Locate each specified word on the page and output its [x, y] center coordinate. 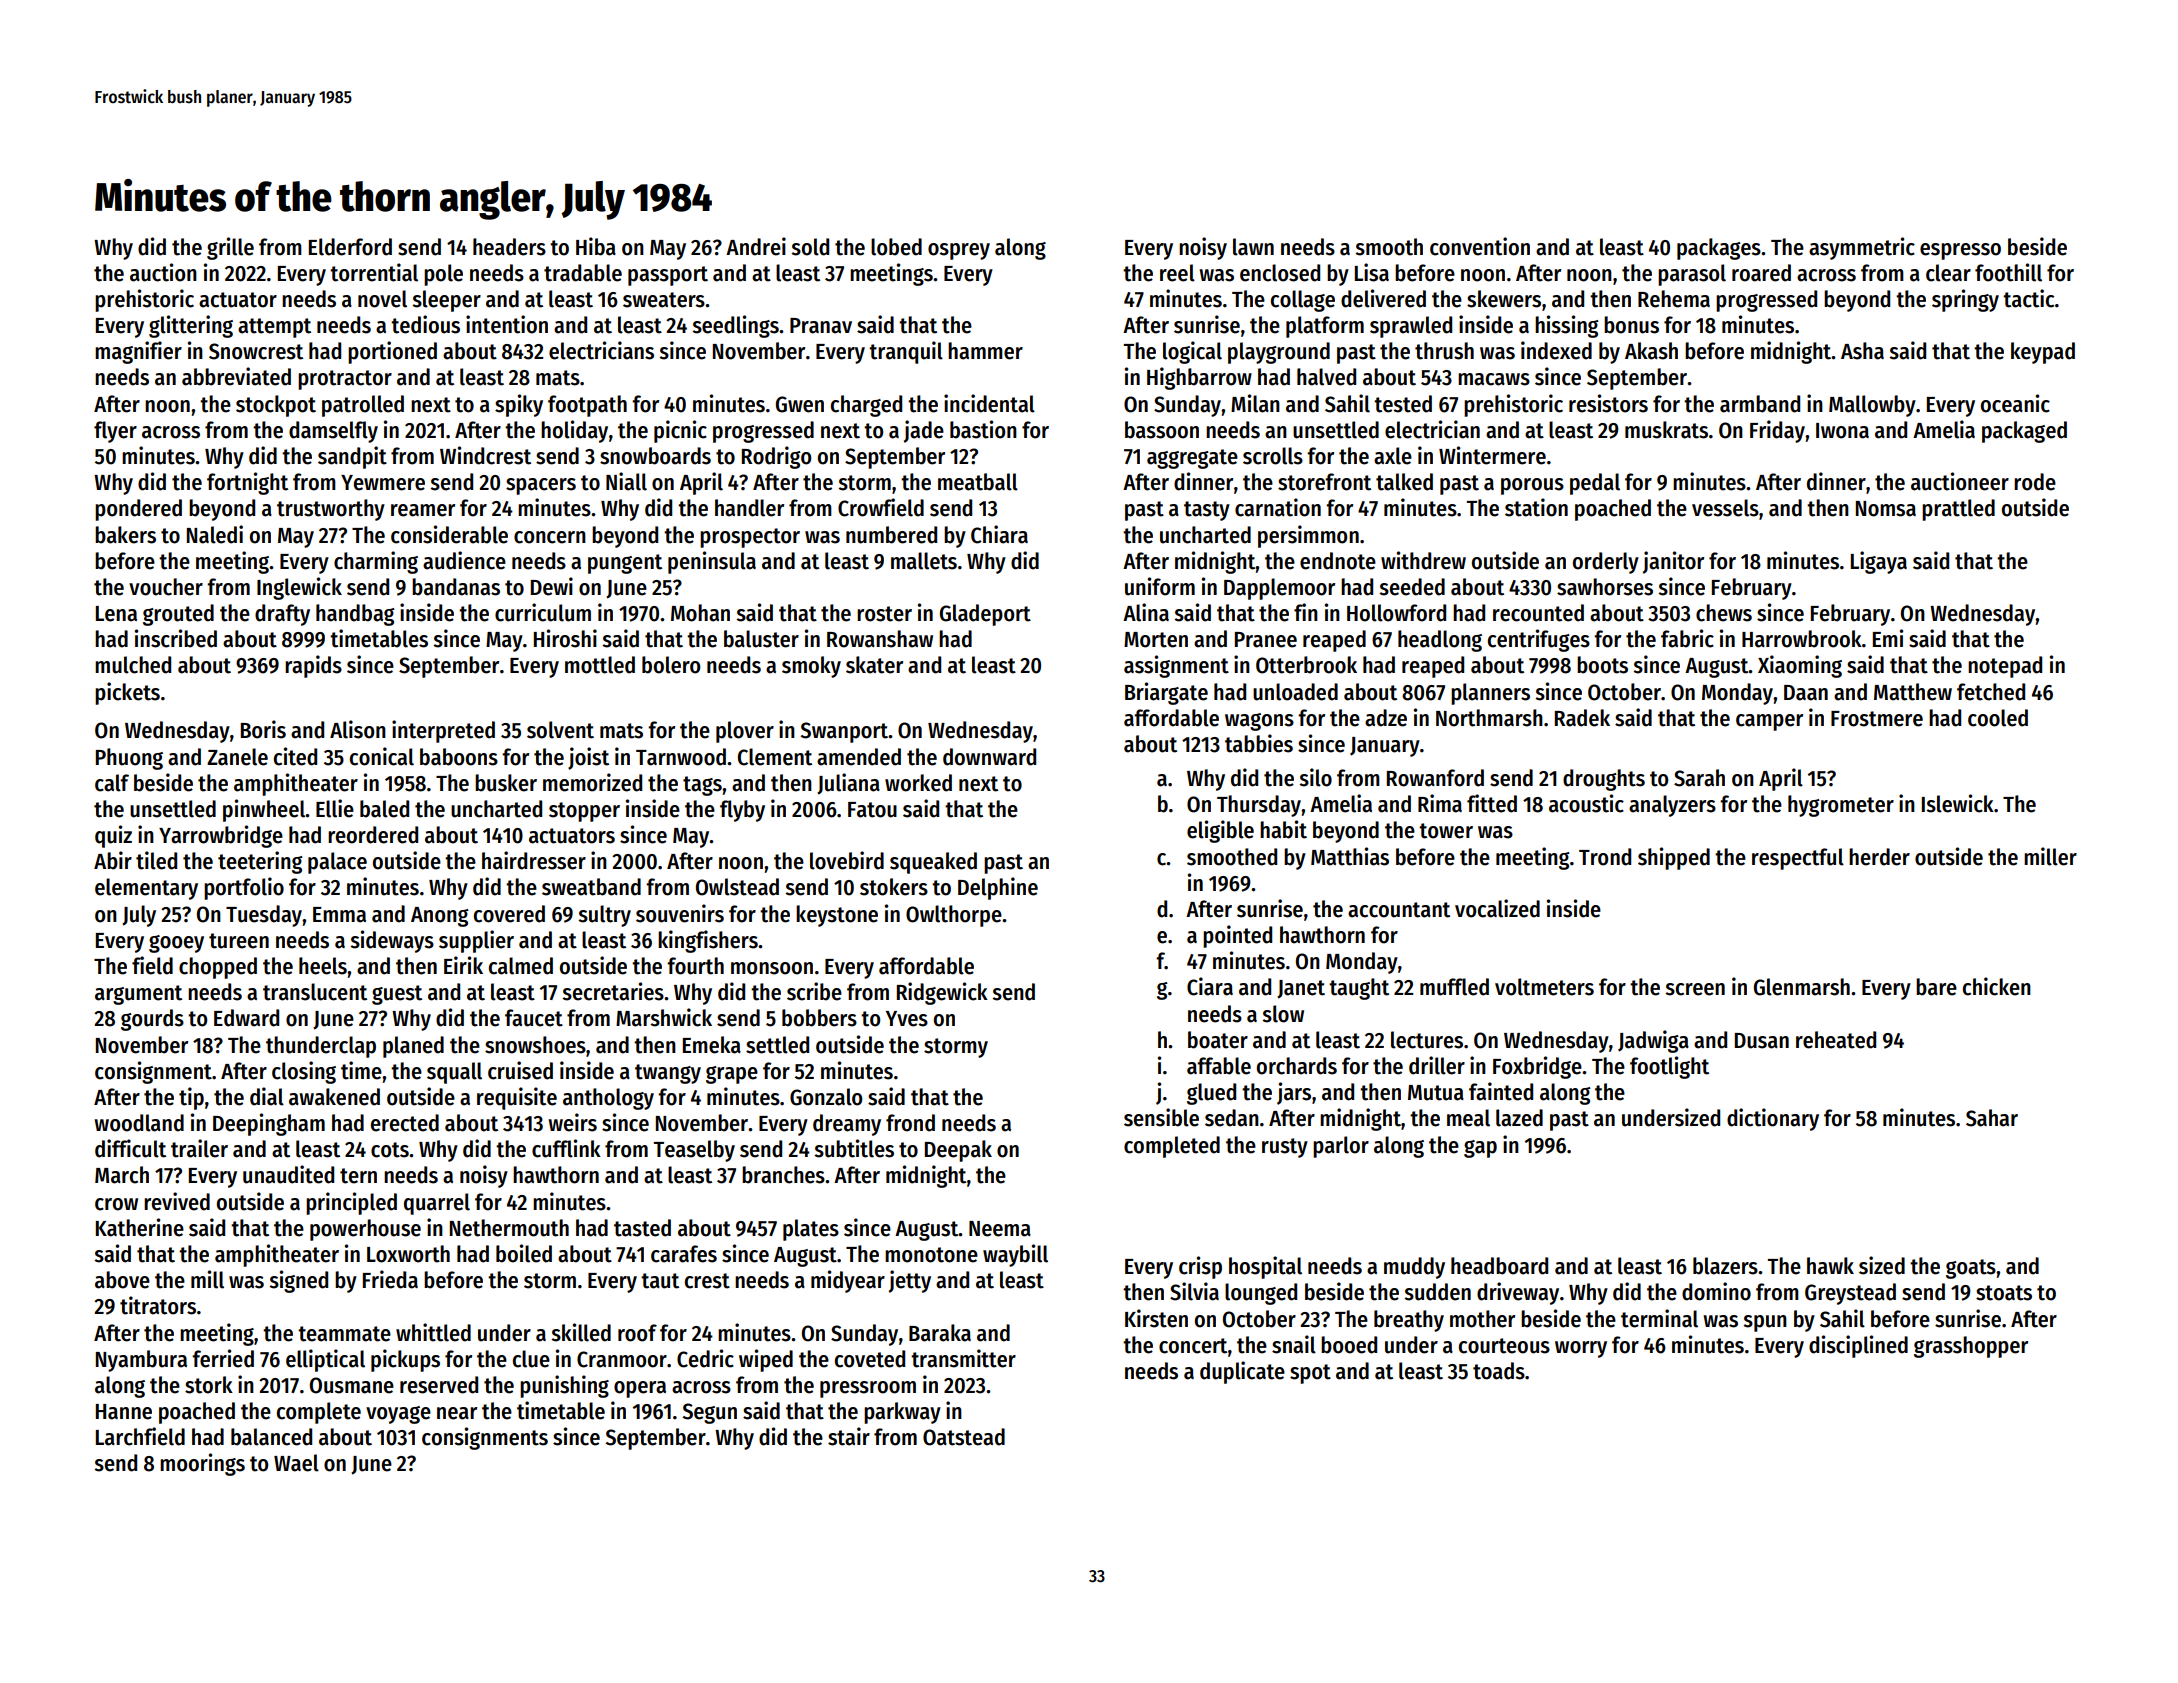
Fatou [872, 810]
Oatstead [964, 1437]
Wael [296, 1463]
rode [2035, 482]
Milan [1255, 403]
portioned [392, 352]
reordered [373, 835]
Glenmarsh [1802, 987]
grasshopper [1971, 1347]
